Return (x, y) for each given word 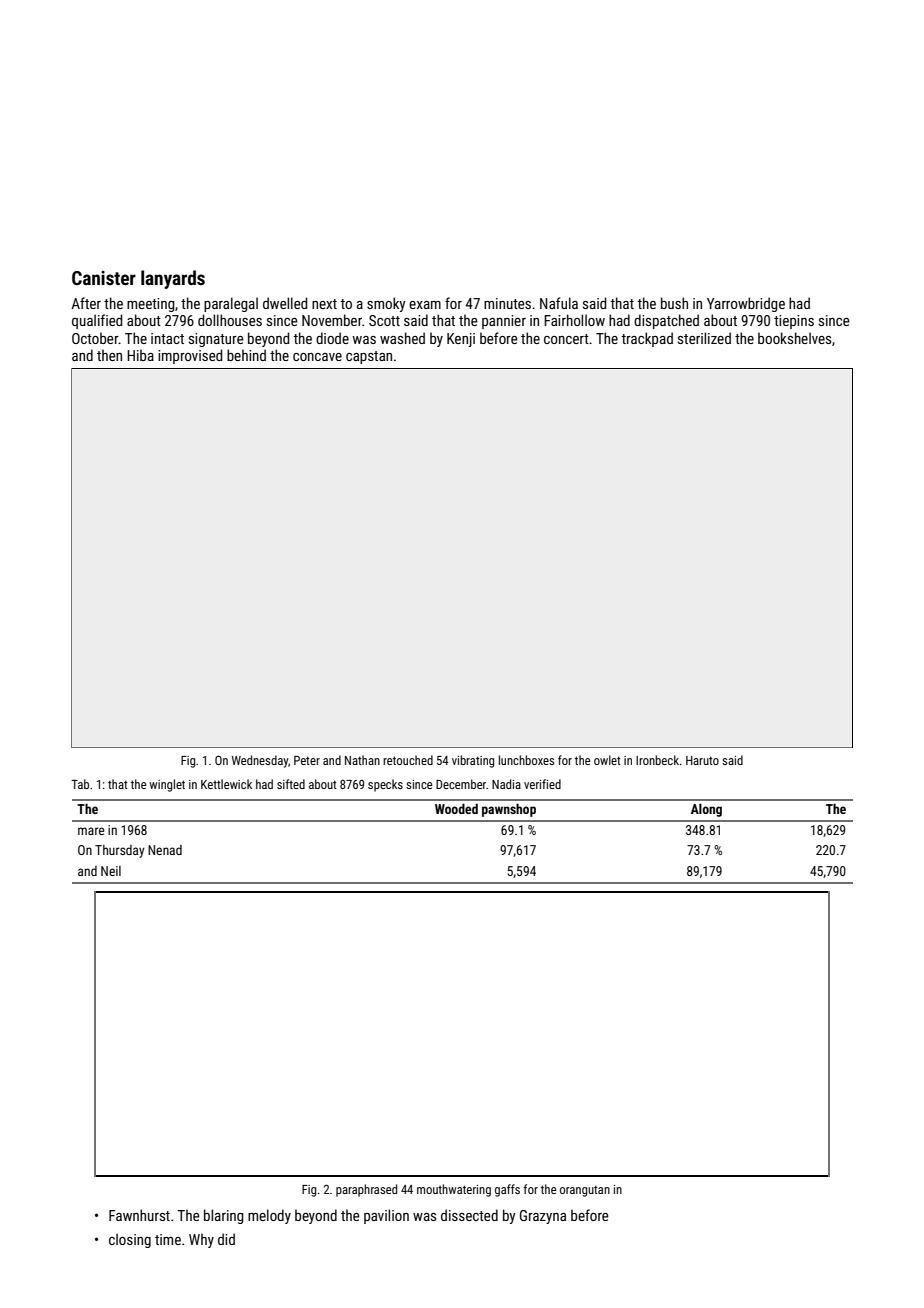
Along (706, 810)
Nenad (165, 850)
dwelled (285, 303)
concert (566, 339)
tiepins (794, 322)
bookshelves (794, 338)
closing (130, 1240)
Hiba (140, 355)
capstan (369, 357)
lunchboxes (526, 760)
